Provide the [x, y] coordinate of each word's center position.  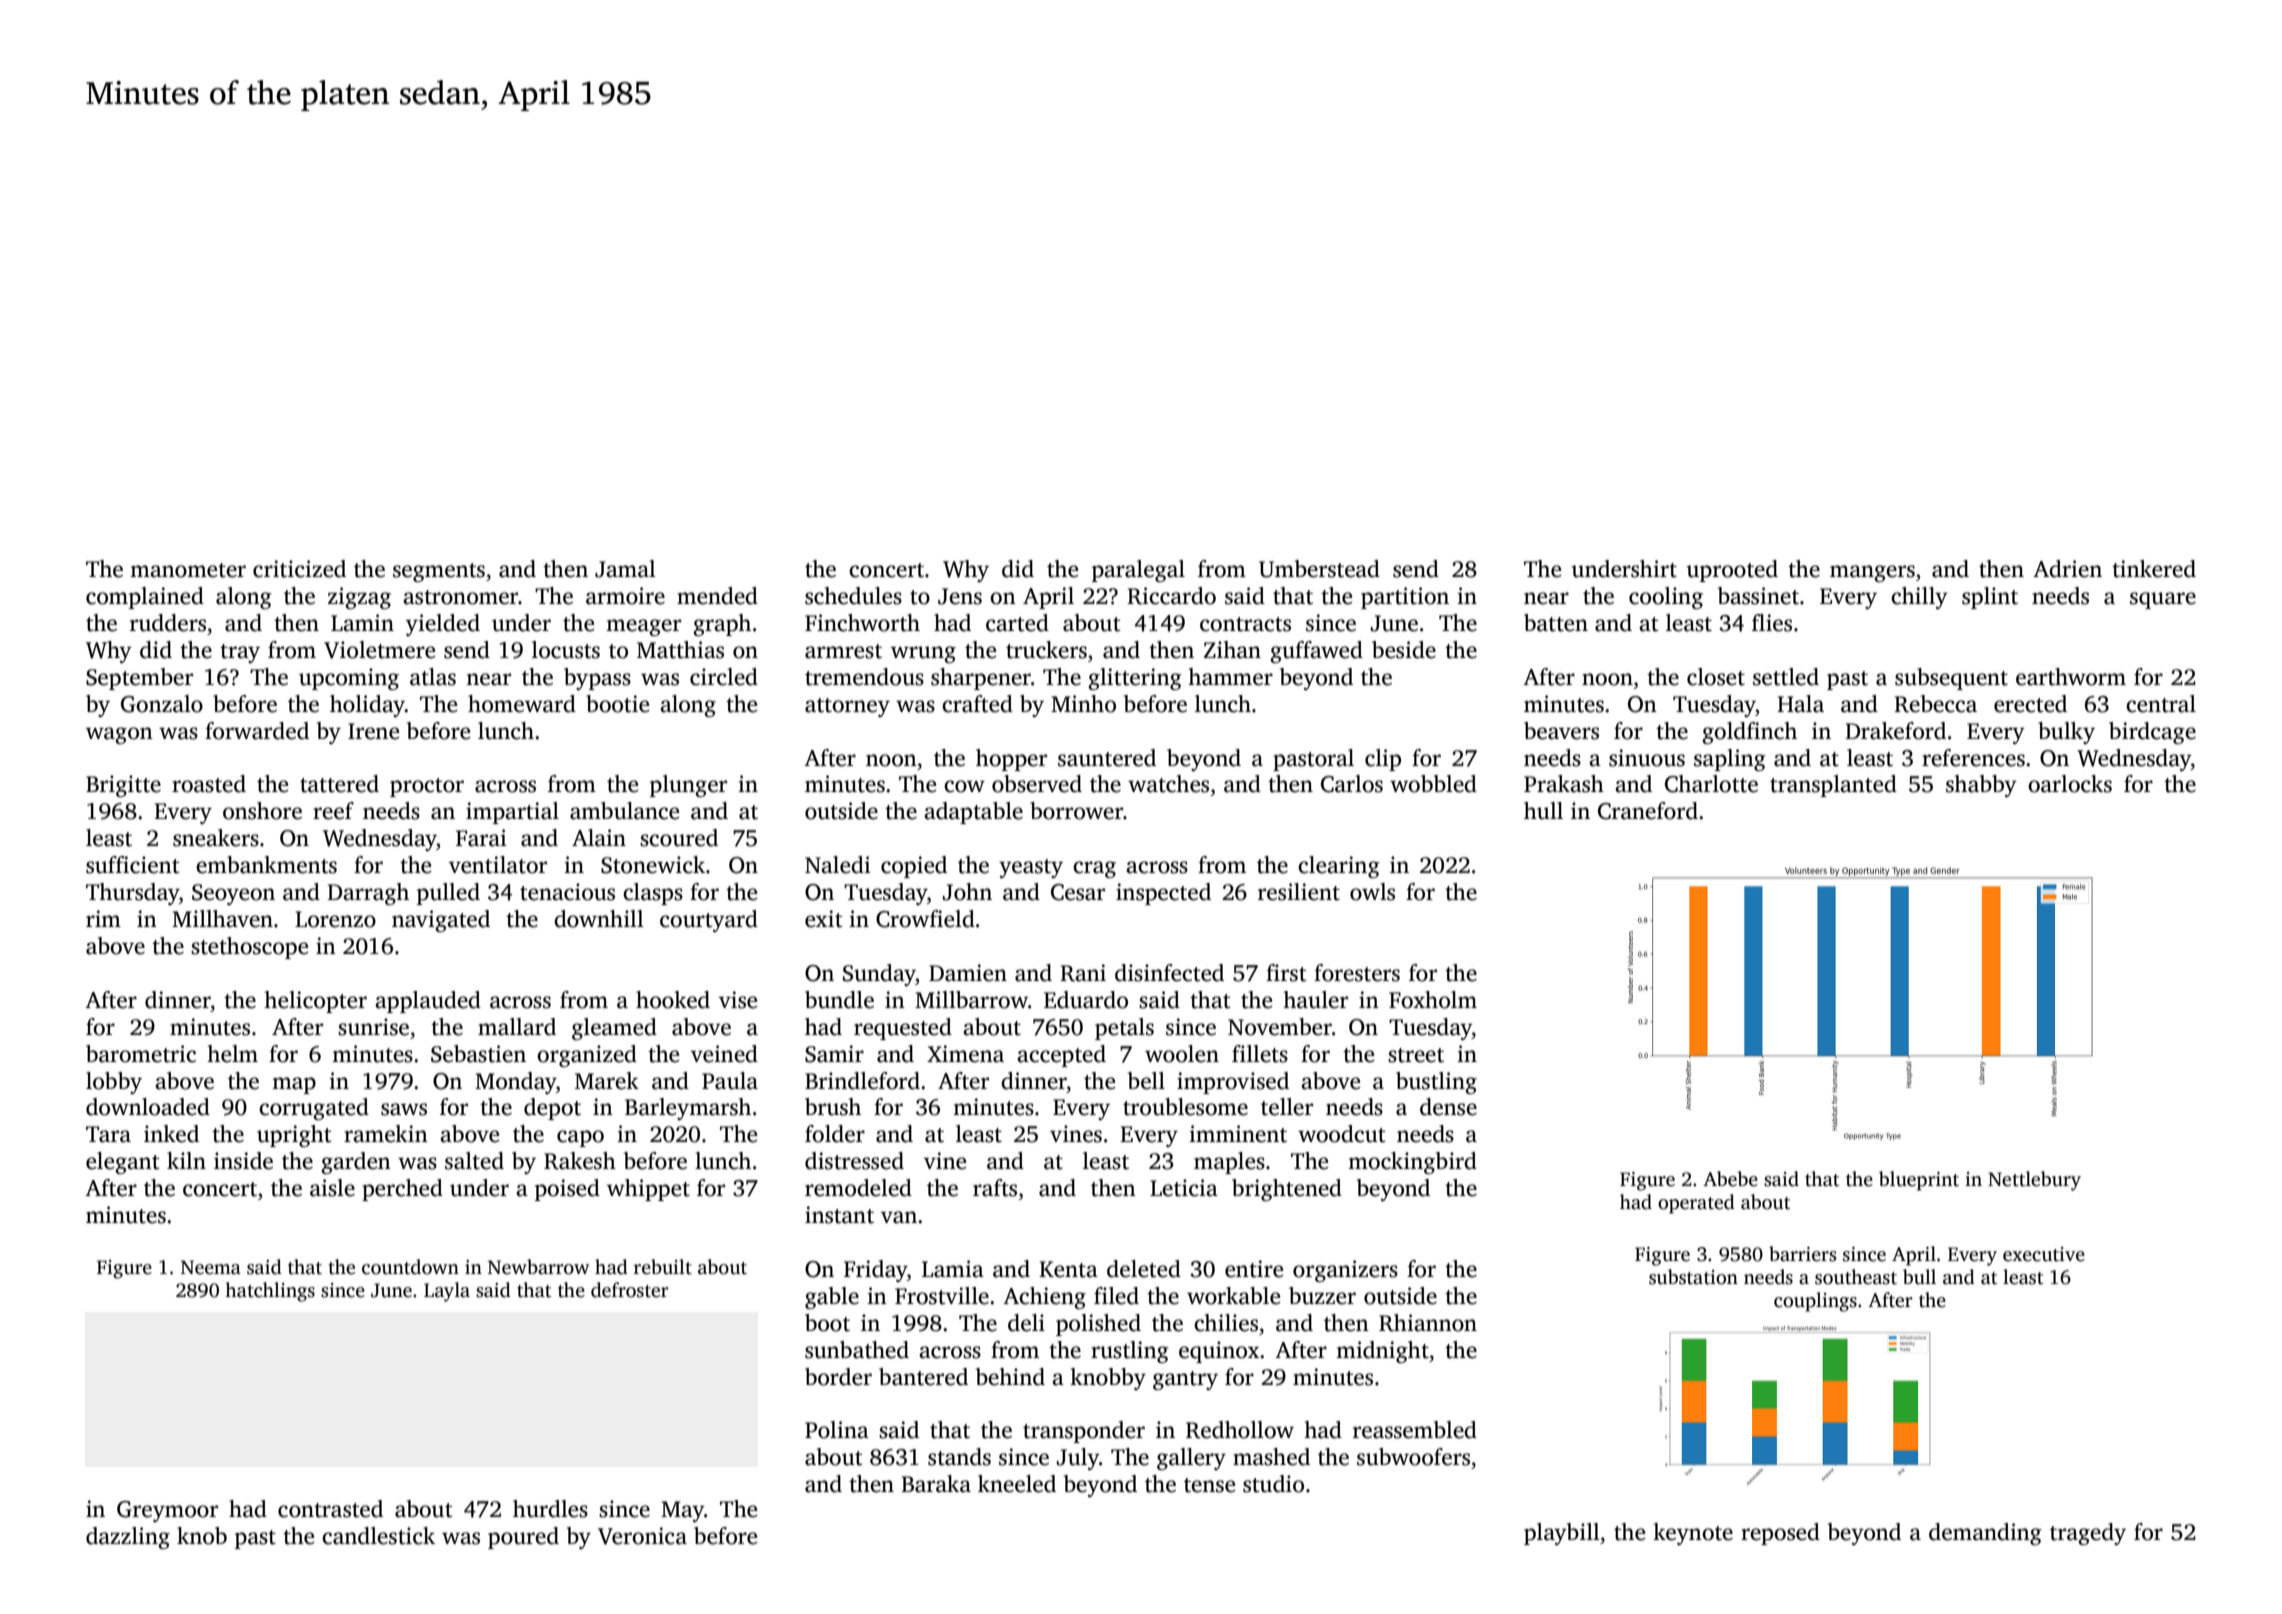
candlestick [378, 1536]
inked [171, 1134]
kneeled [1017, 1484]
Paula [730, 1081]
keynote [1693, 1534]
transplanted [1833, 786]
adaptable [973, 813]
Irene [373, 731]
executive [2044, 1254]
